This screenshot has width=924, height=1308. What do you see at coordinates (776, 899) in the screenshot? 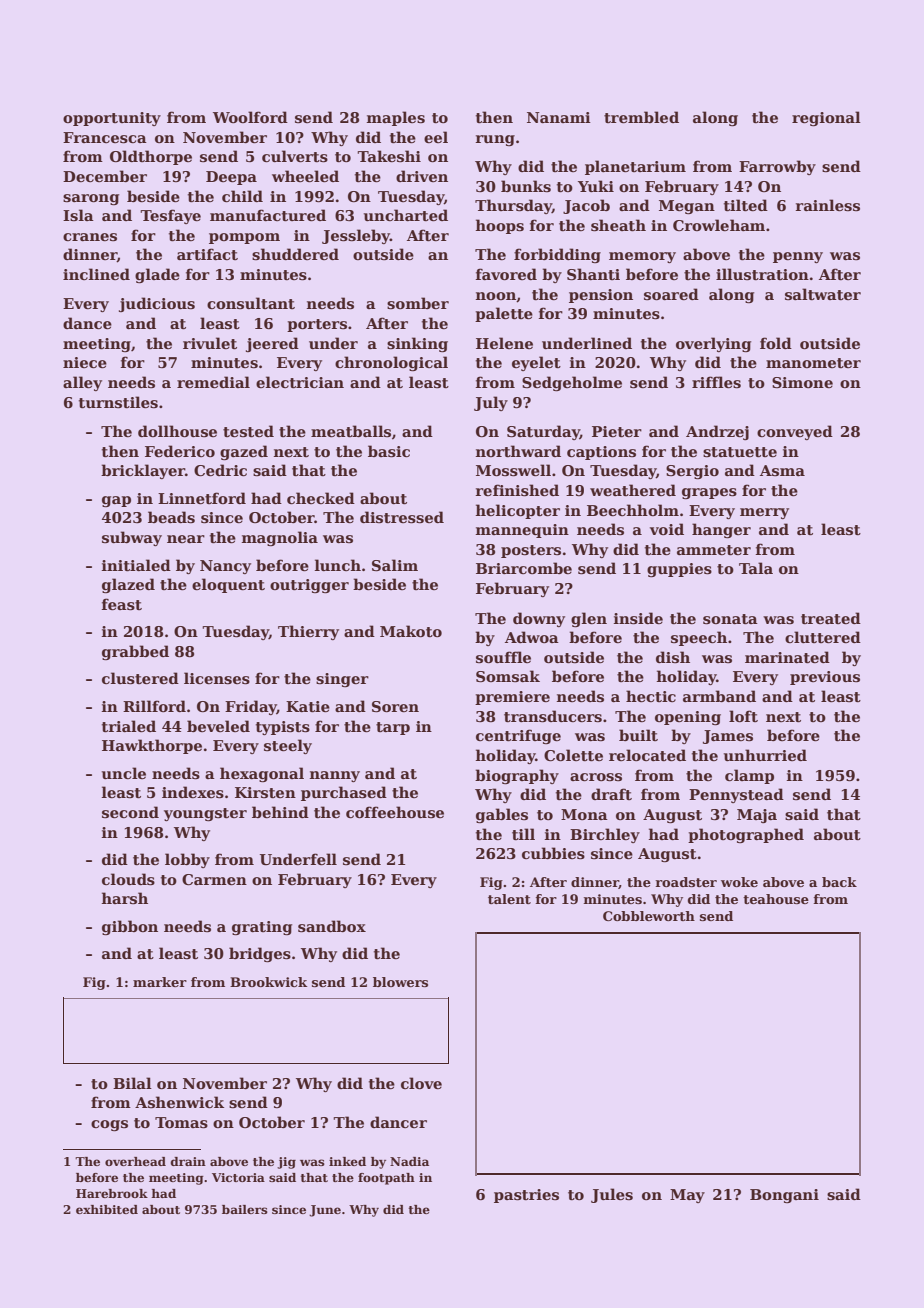
I see `teahouse` at bounding box center [776, 899].
